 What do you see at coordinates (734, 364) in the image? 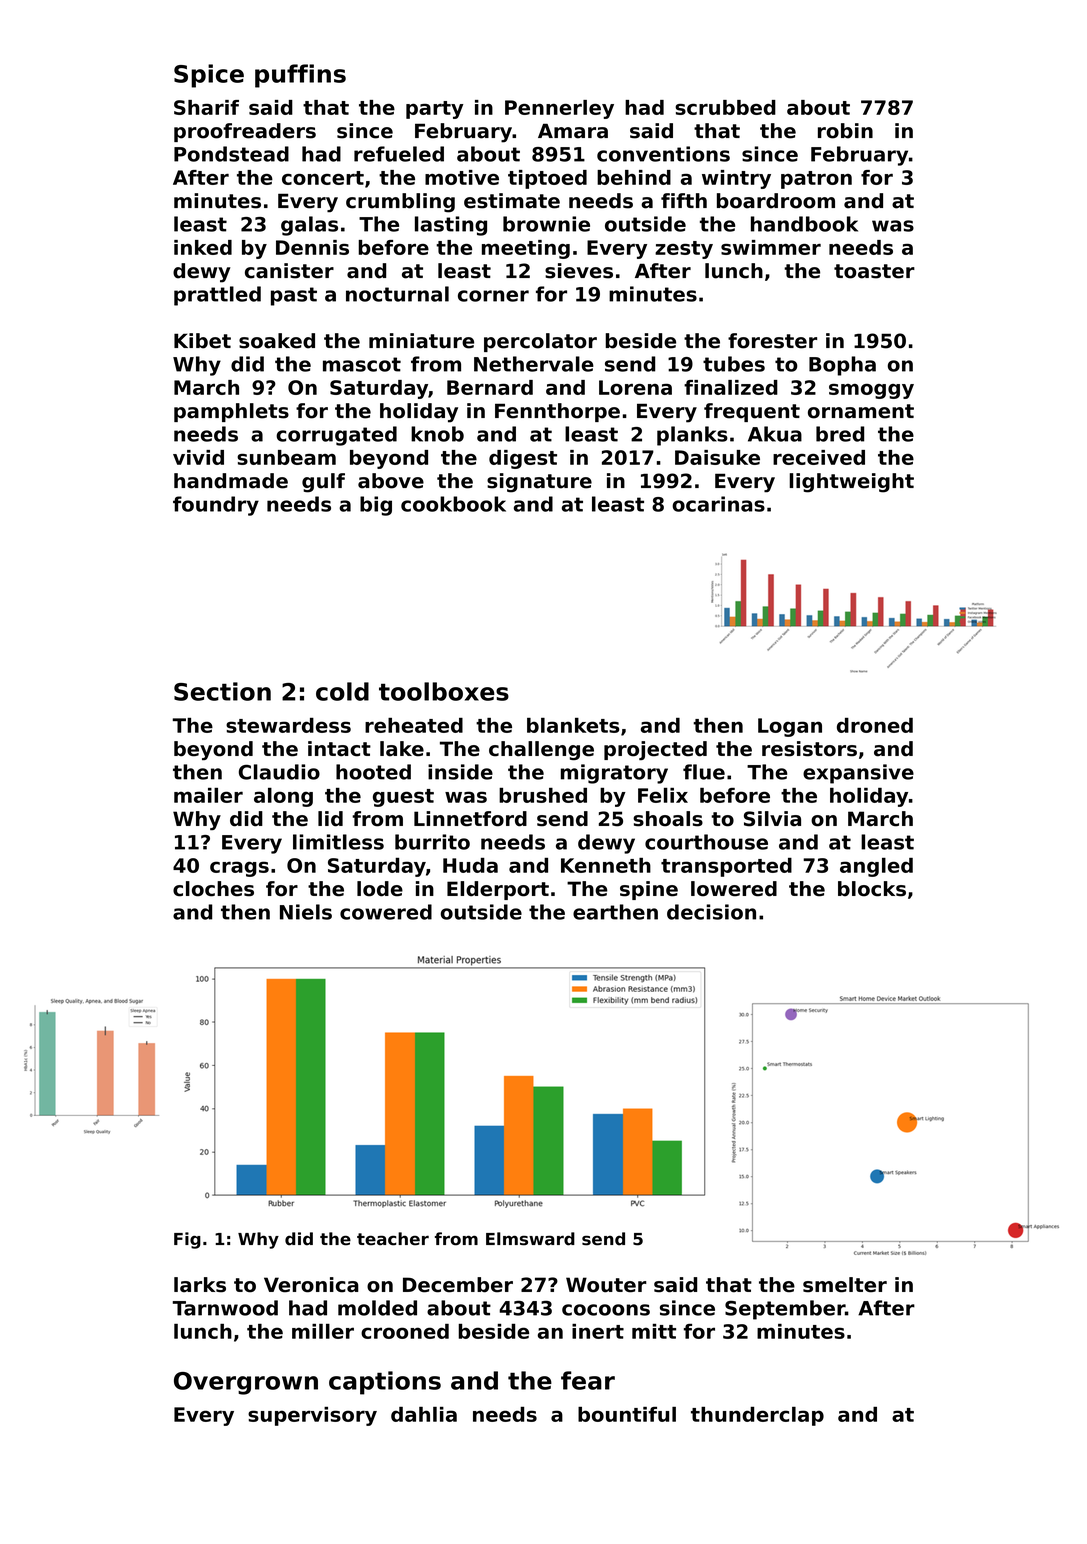
I see `tubes` at bounding box center [734, 364].
